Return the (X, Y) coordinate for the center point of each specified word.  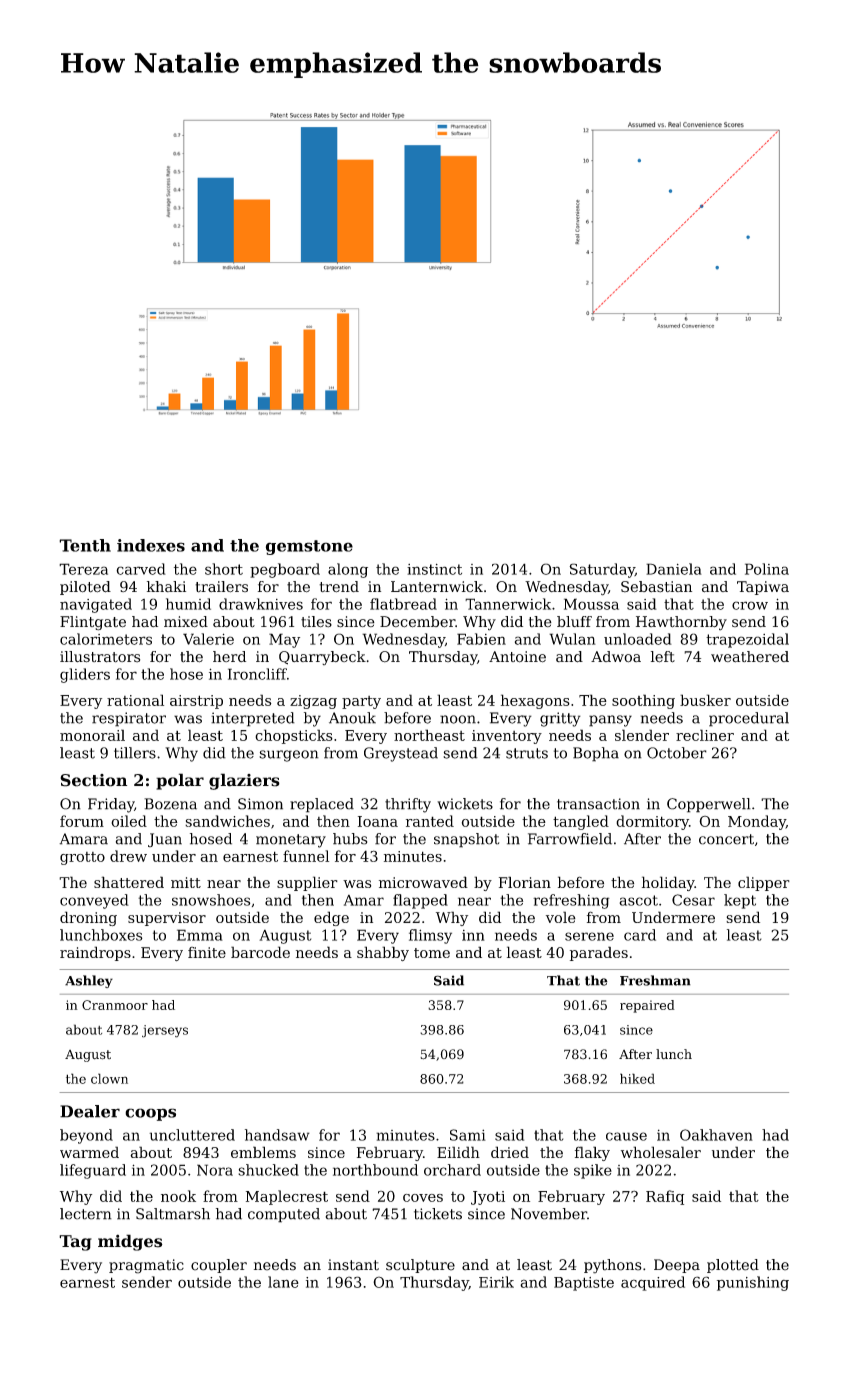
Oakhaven (716, 1135)
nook (178, 1196)
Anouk (352, 718)
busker (705, 700)
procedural (749, 719)
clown (109, 1078)
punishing (753, 1283)
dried (510, 1152)
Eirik (496, 1282)
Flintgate (93, 623)
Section (93, 780)
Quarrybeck (322, 658)
